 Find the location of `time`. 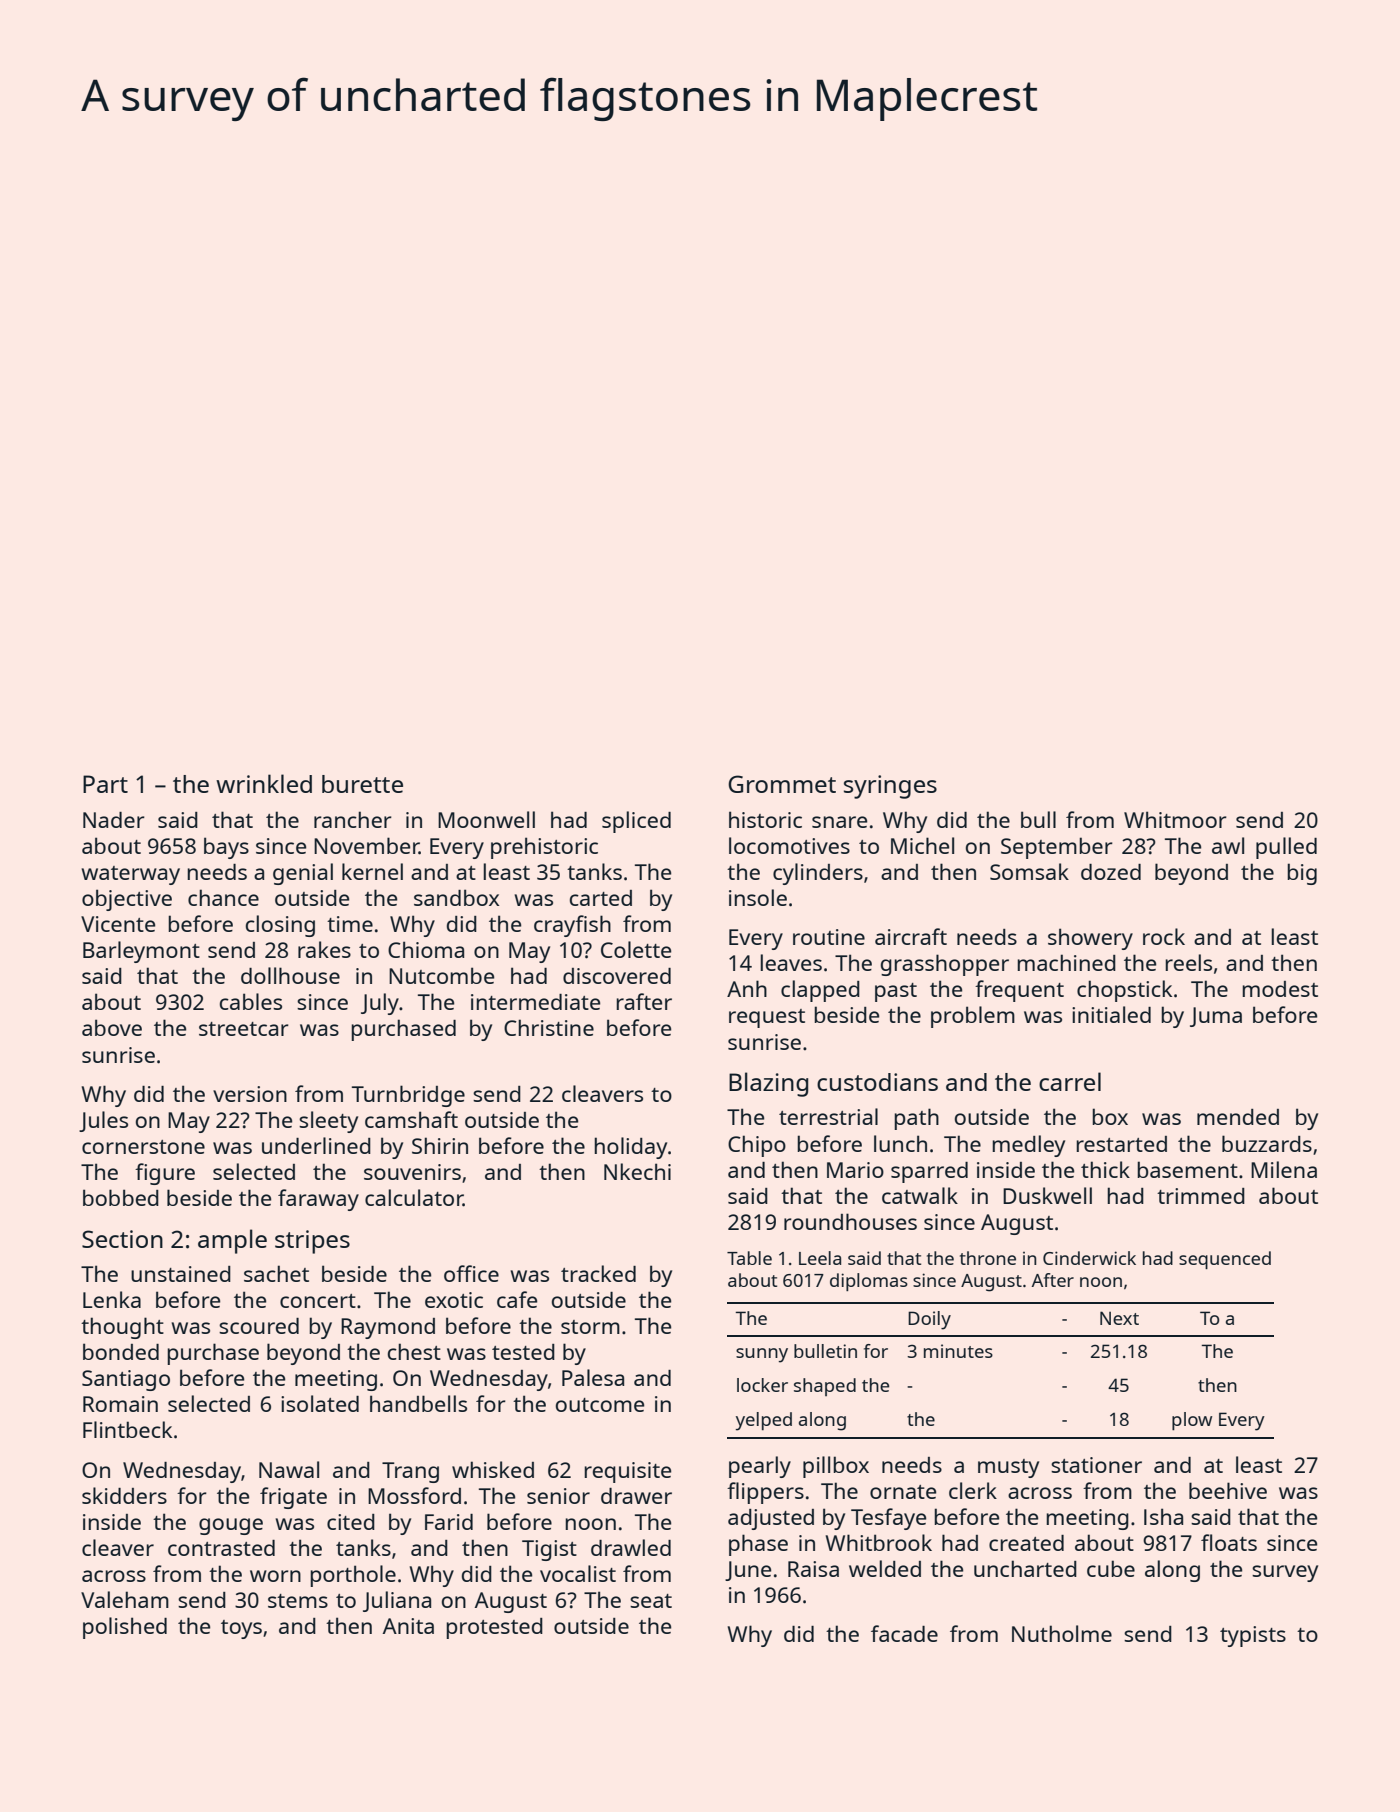

time is located at coordinates (350, 924).
